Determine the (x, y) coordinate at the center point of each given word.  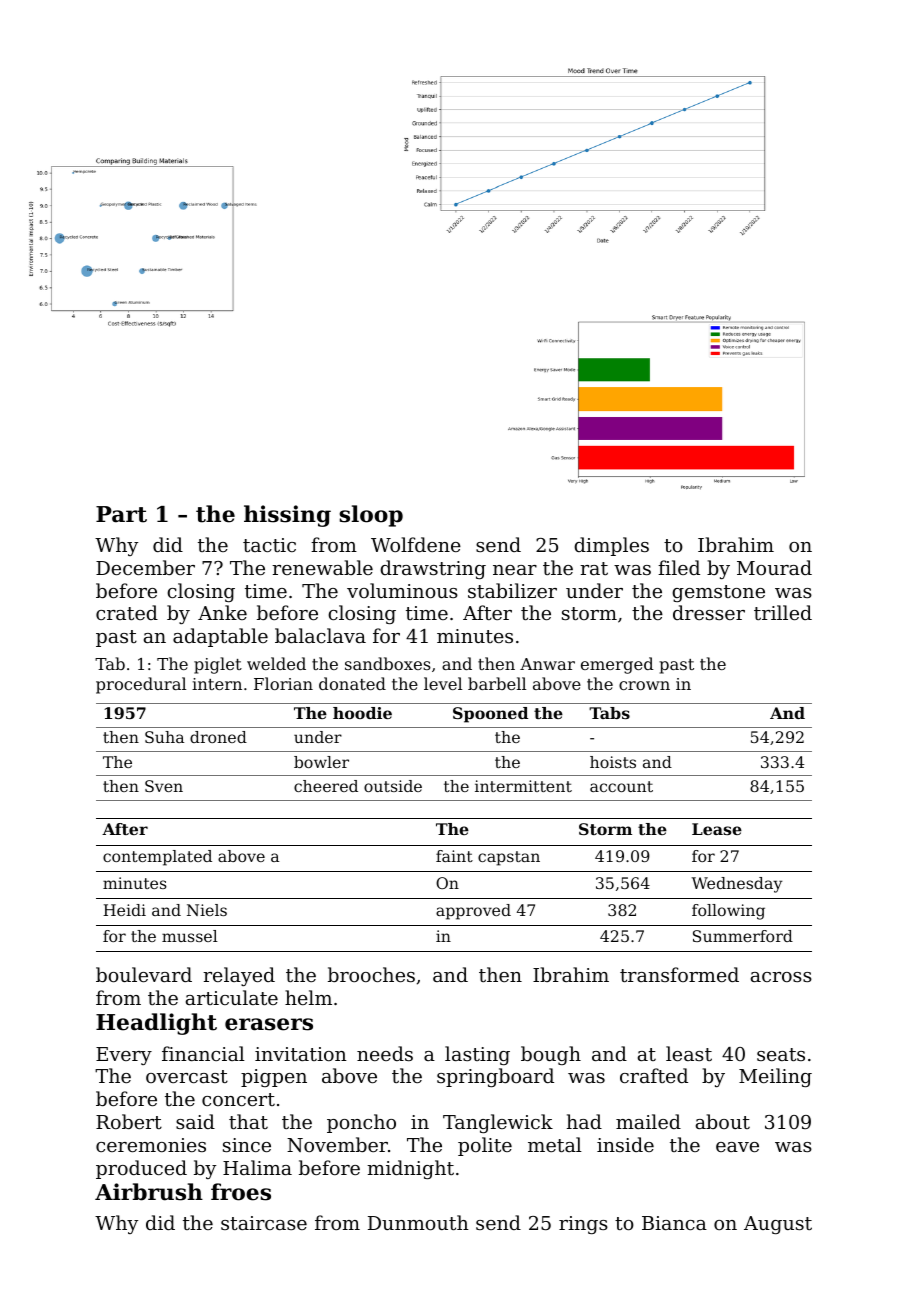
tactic (269, 545)
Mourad (774, 567)
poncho (361, 1123)
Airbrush (149, 1192)
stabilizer (512, 590)
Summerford (743, 936)
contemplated (157, 858)
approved (473, 912)
